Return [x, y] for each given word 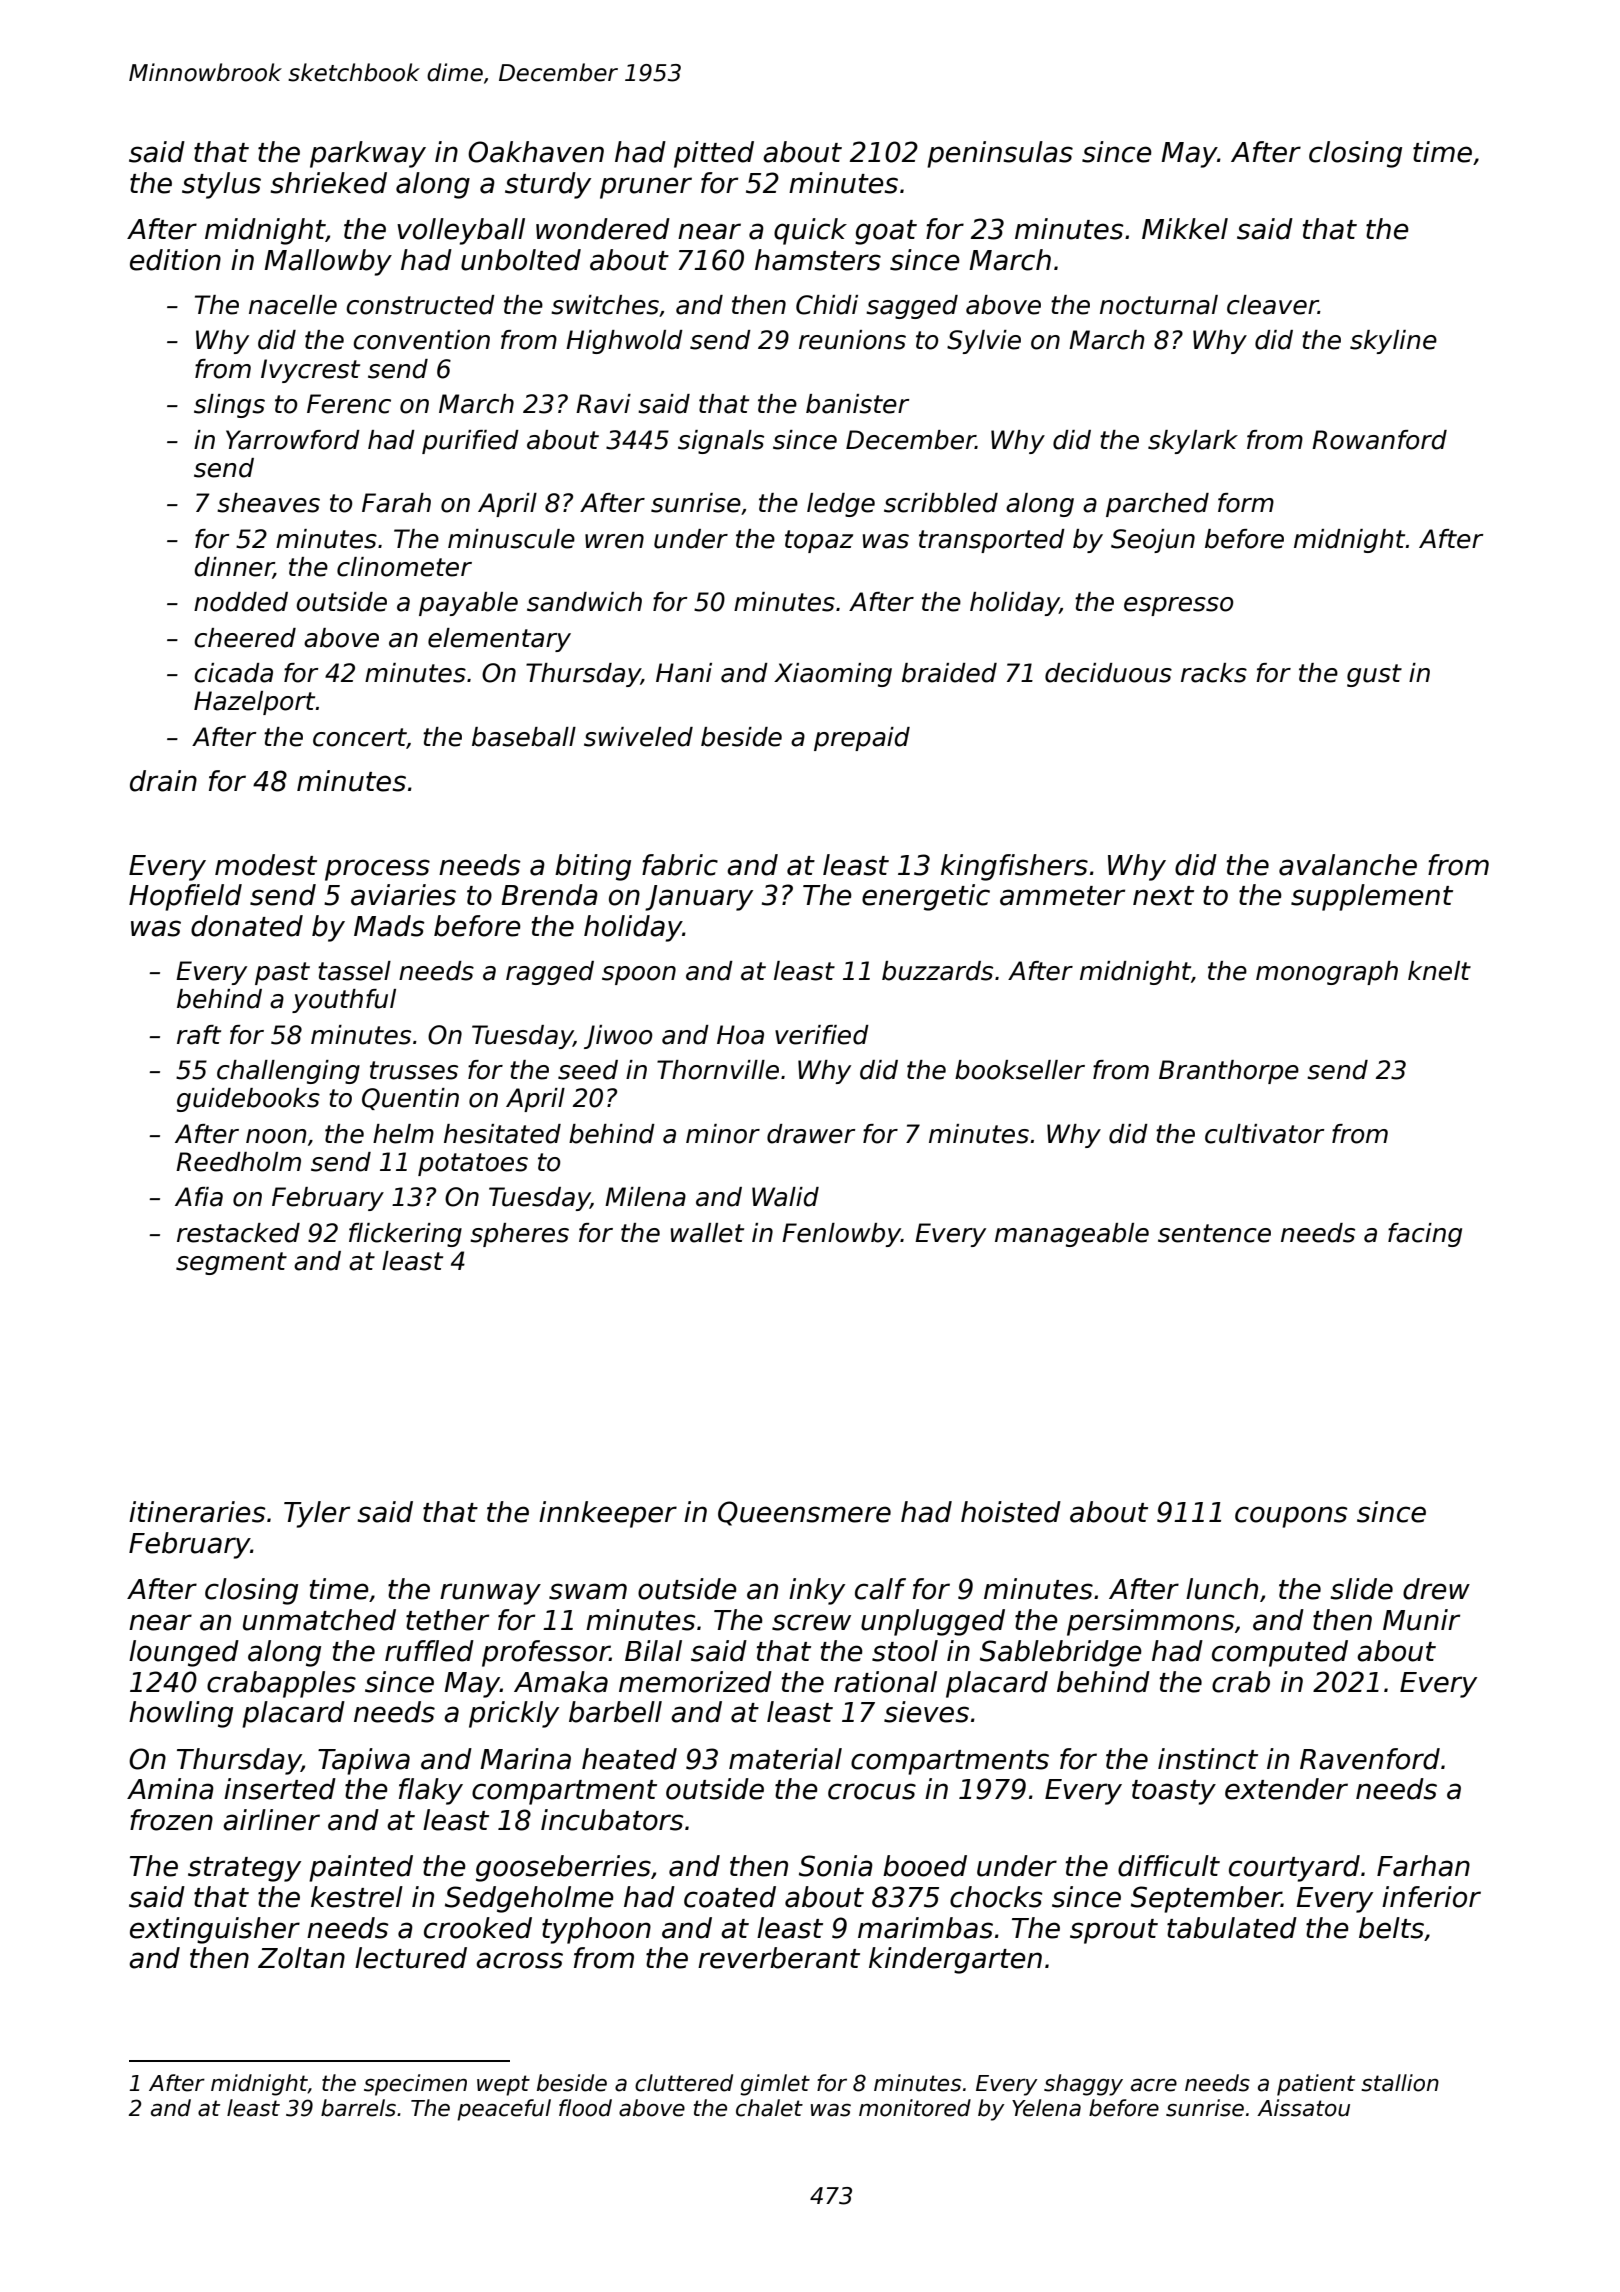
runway [490, 1594]
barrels [358, 2108]
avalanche [1348, 865]
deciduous [1108, 673]
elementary [499, 640]
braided [949, 673]
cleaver [1272, 305]
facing [1425, 1235]
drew [1436, 1589]
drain [163, 781]
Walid [785, 1197]
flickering [405, 1235]
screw [811, 1622]
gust [1374, 675]
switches [605, 305]
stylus [221, 185]
